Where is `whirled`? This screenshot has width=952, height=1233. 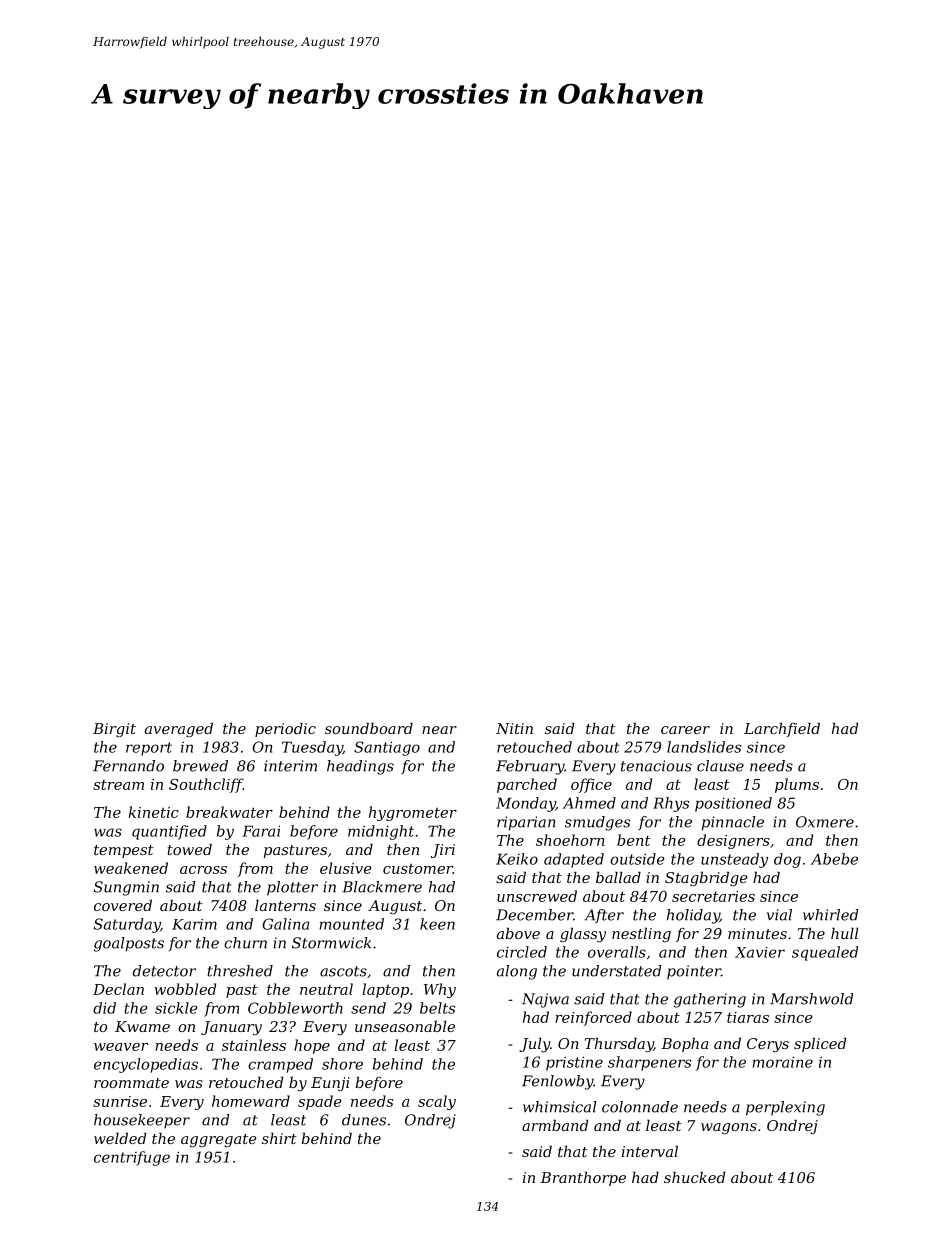
whirled is located at coordinates (830, 915).
